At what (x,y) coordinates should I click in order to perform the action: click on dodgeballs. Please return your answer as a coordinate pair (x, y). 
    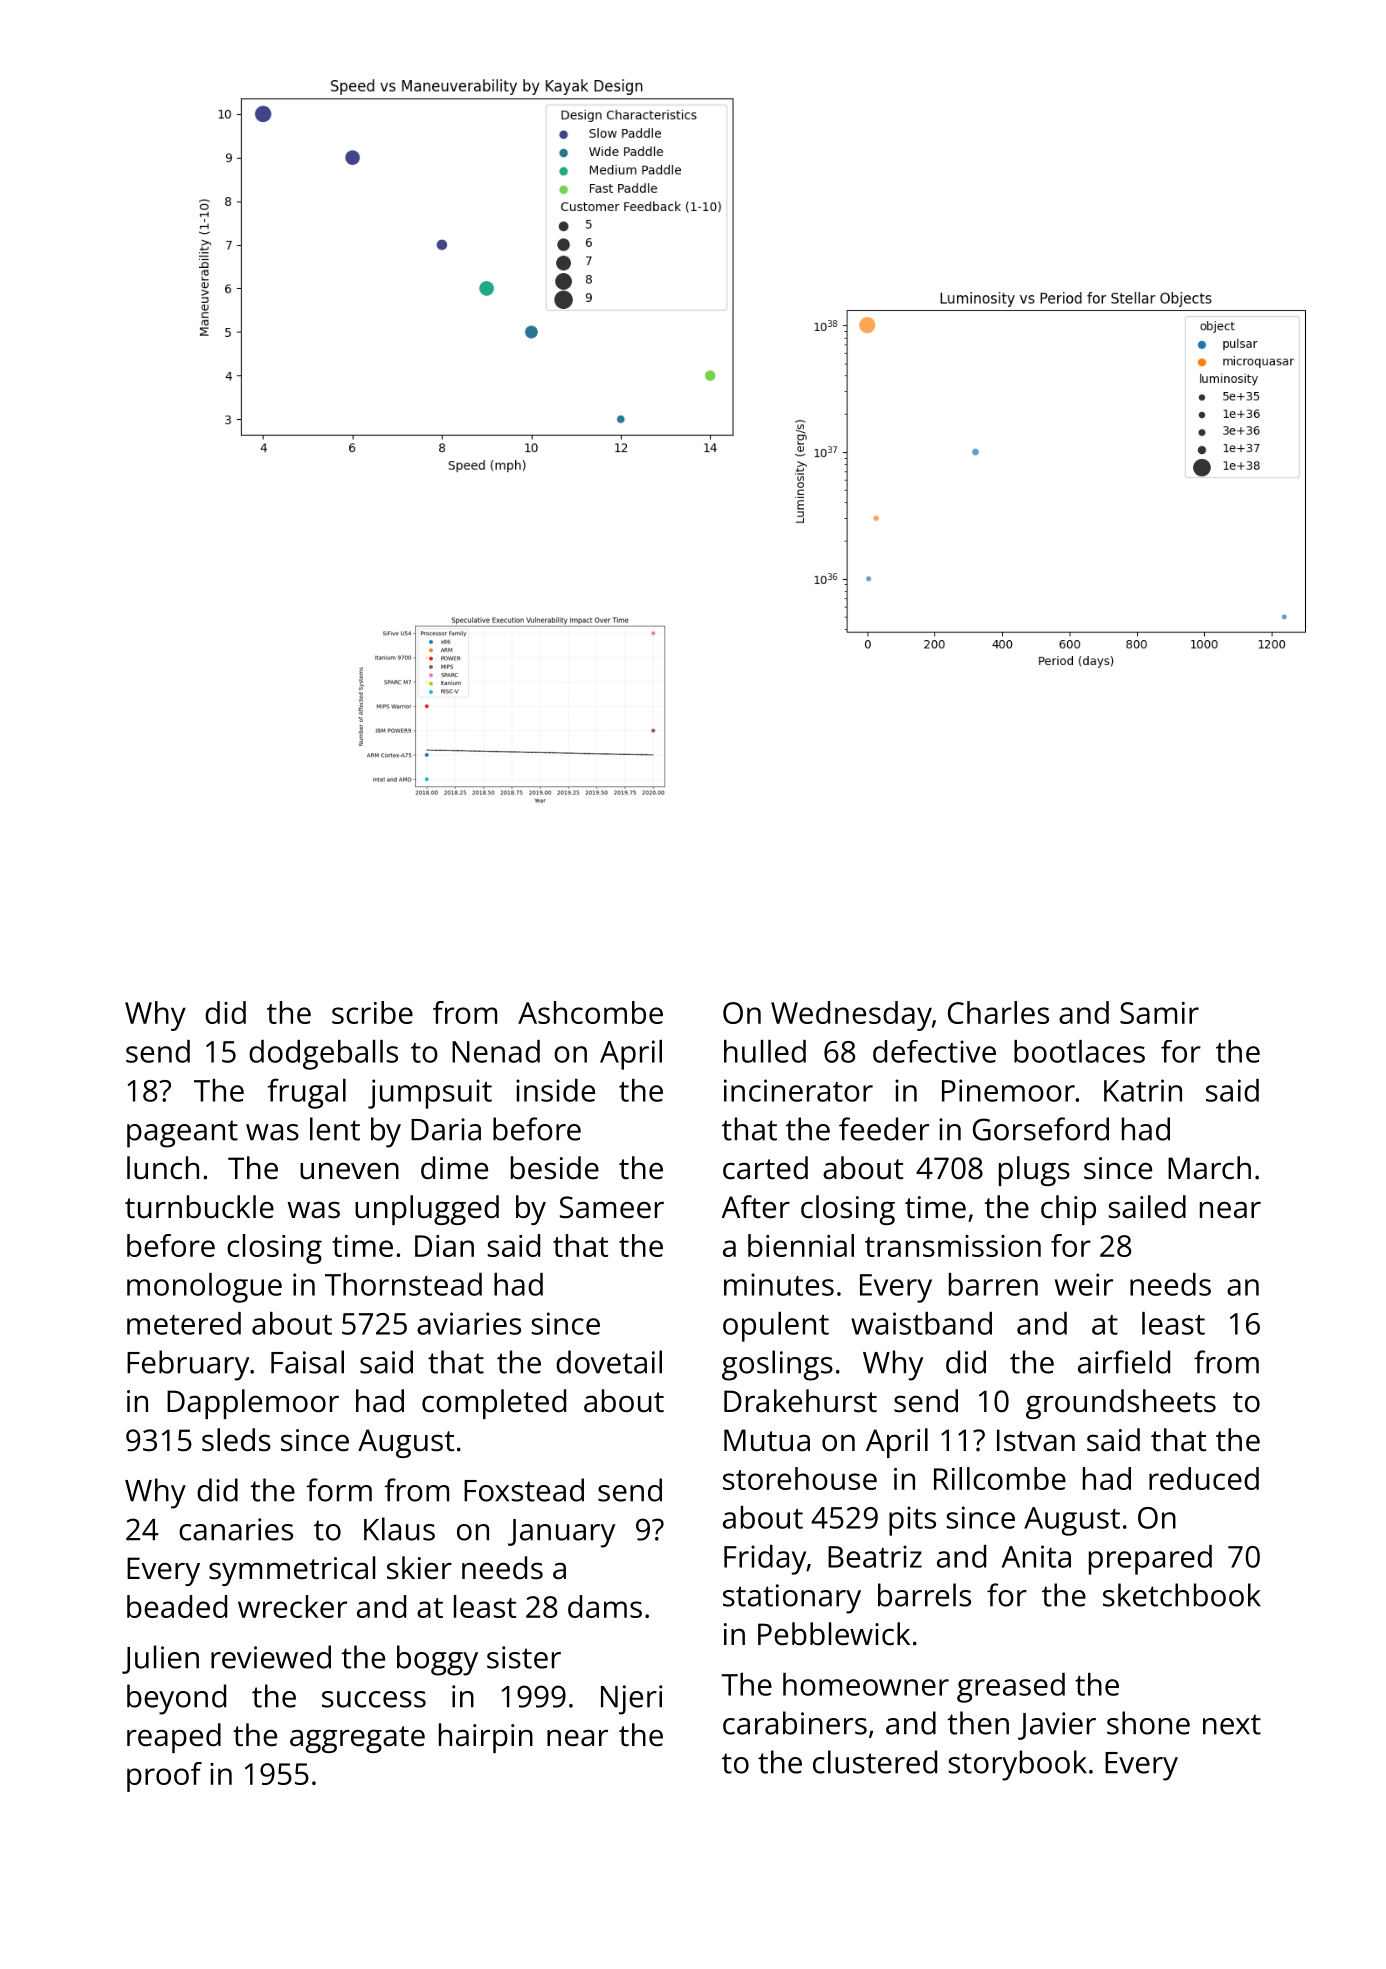
    Looking at the image, I should click on (323, 1055).
